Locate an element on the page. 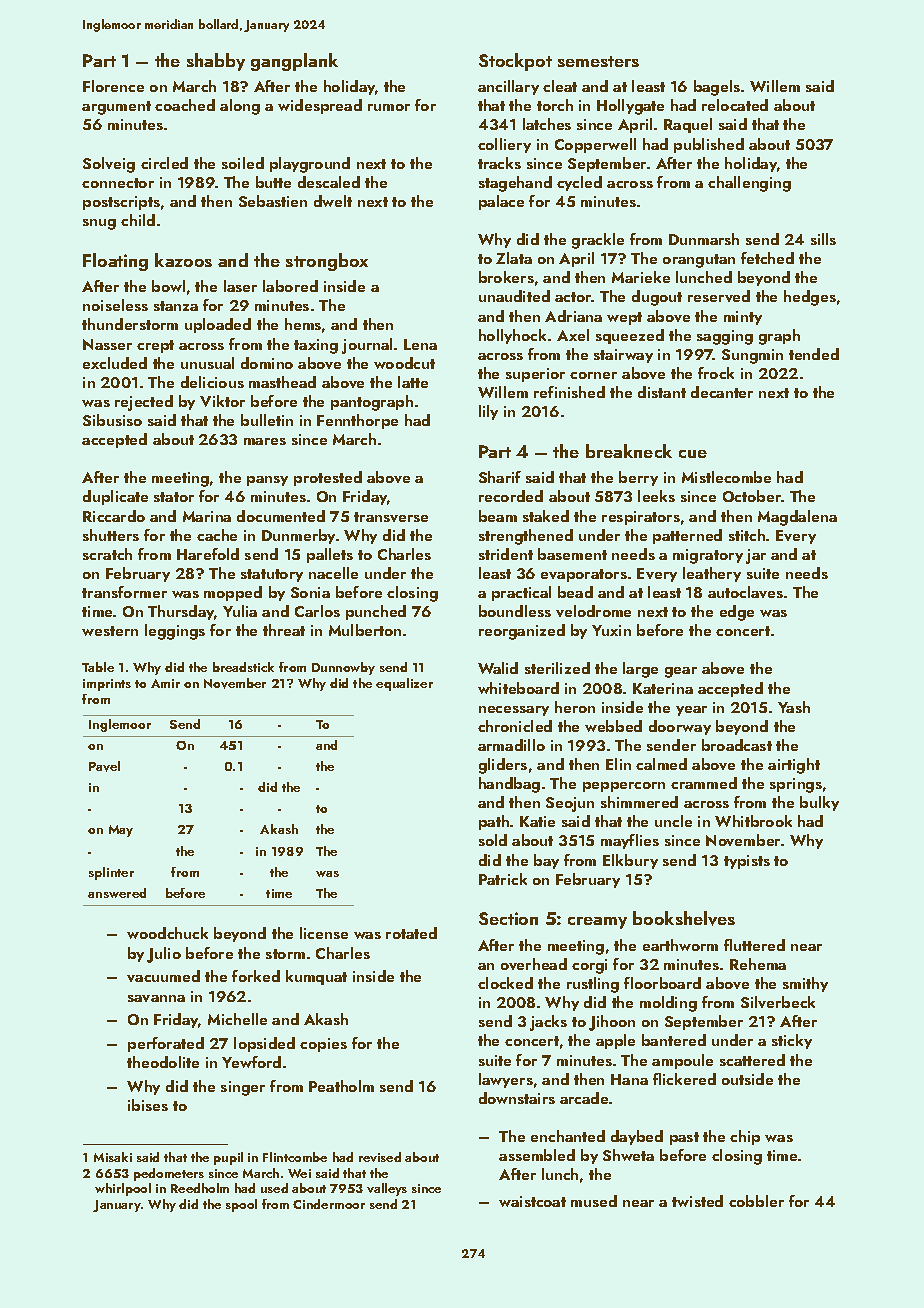 This document has height=1308, width=924. Stockpot is located at coordinates (515, 62).
